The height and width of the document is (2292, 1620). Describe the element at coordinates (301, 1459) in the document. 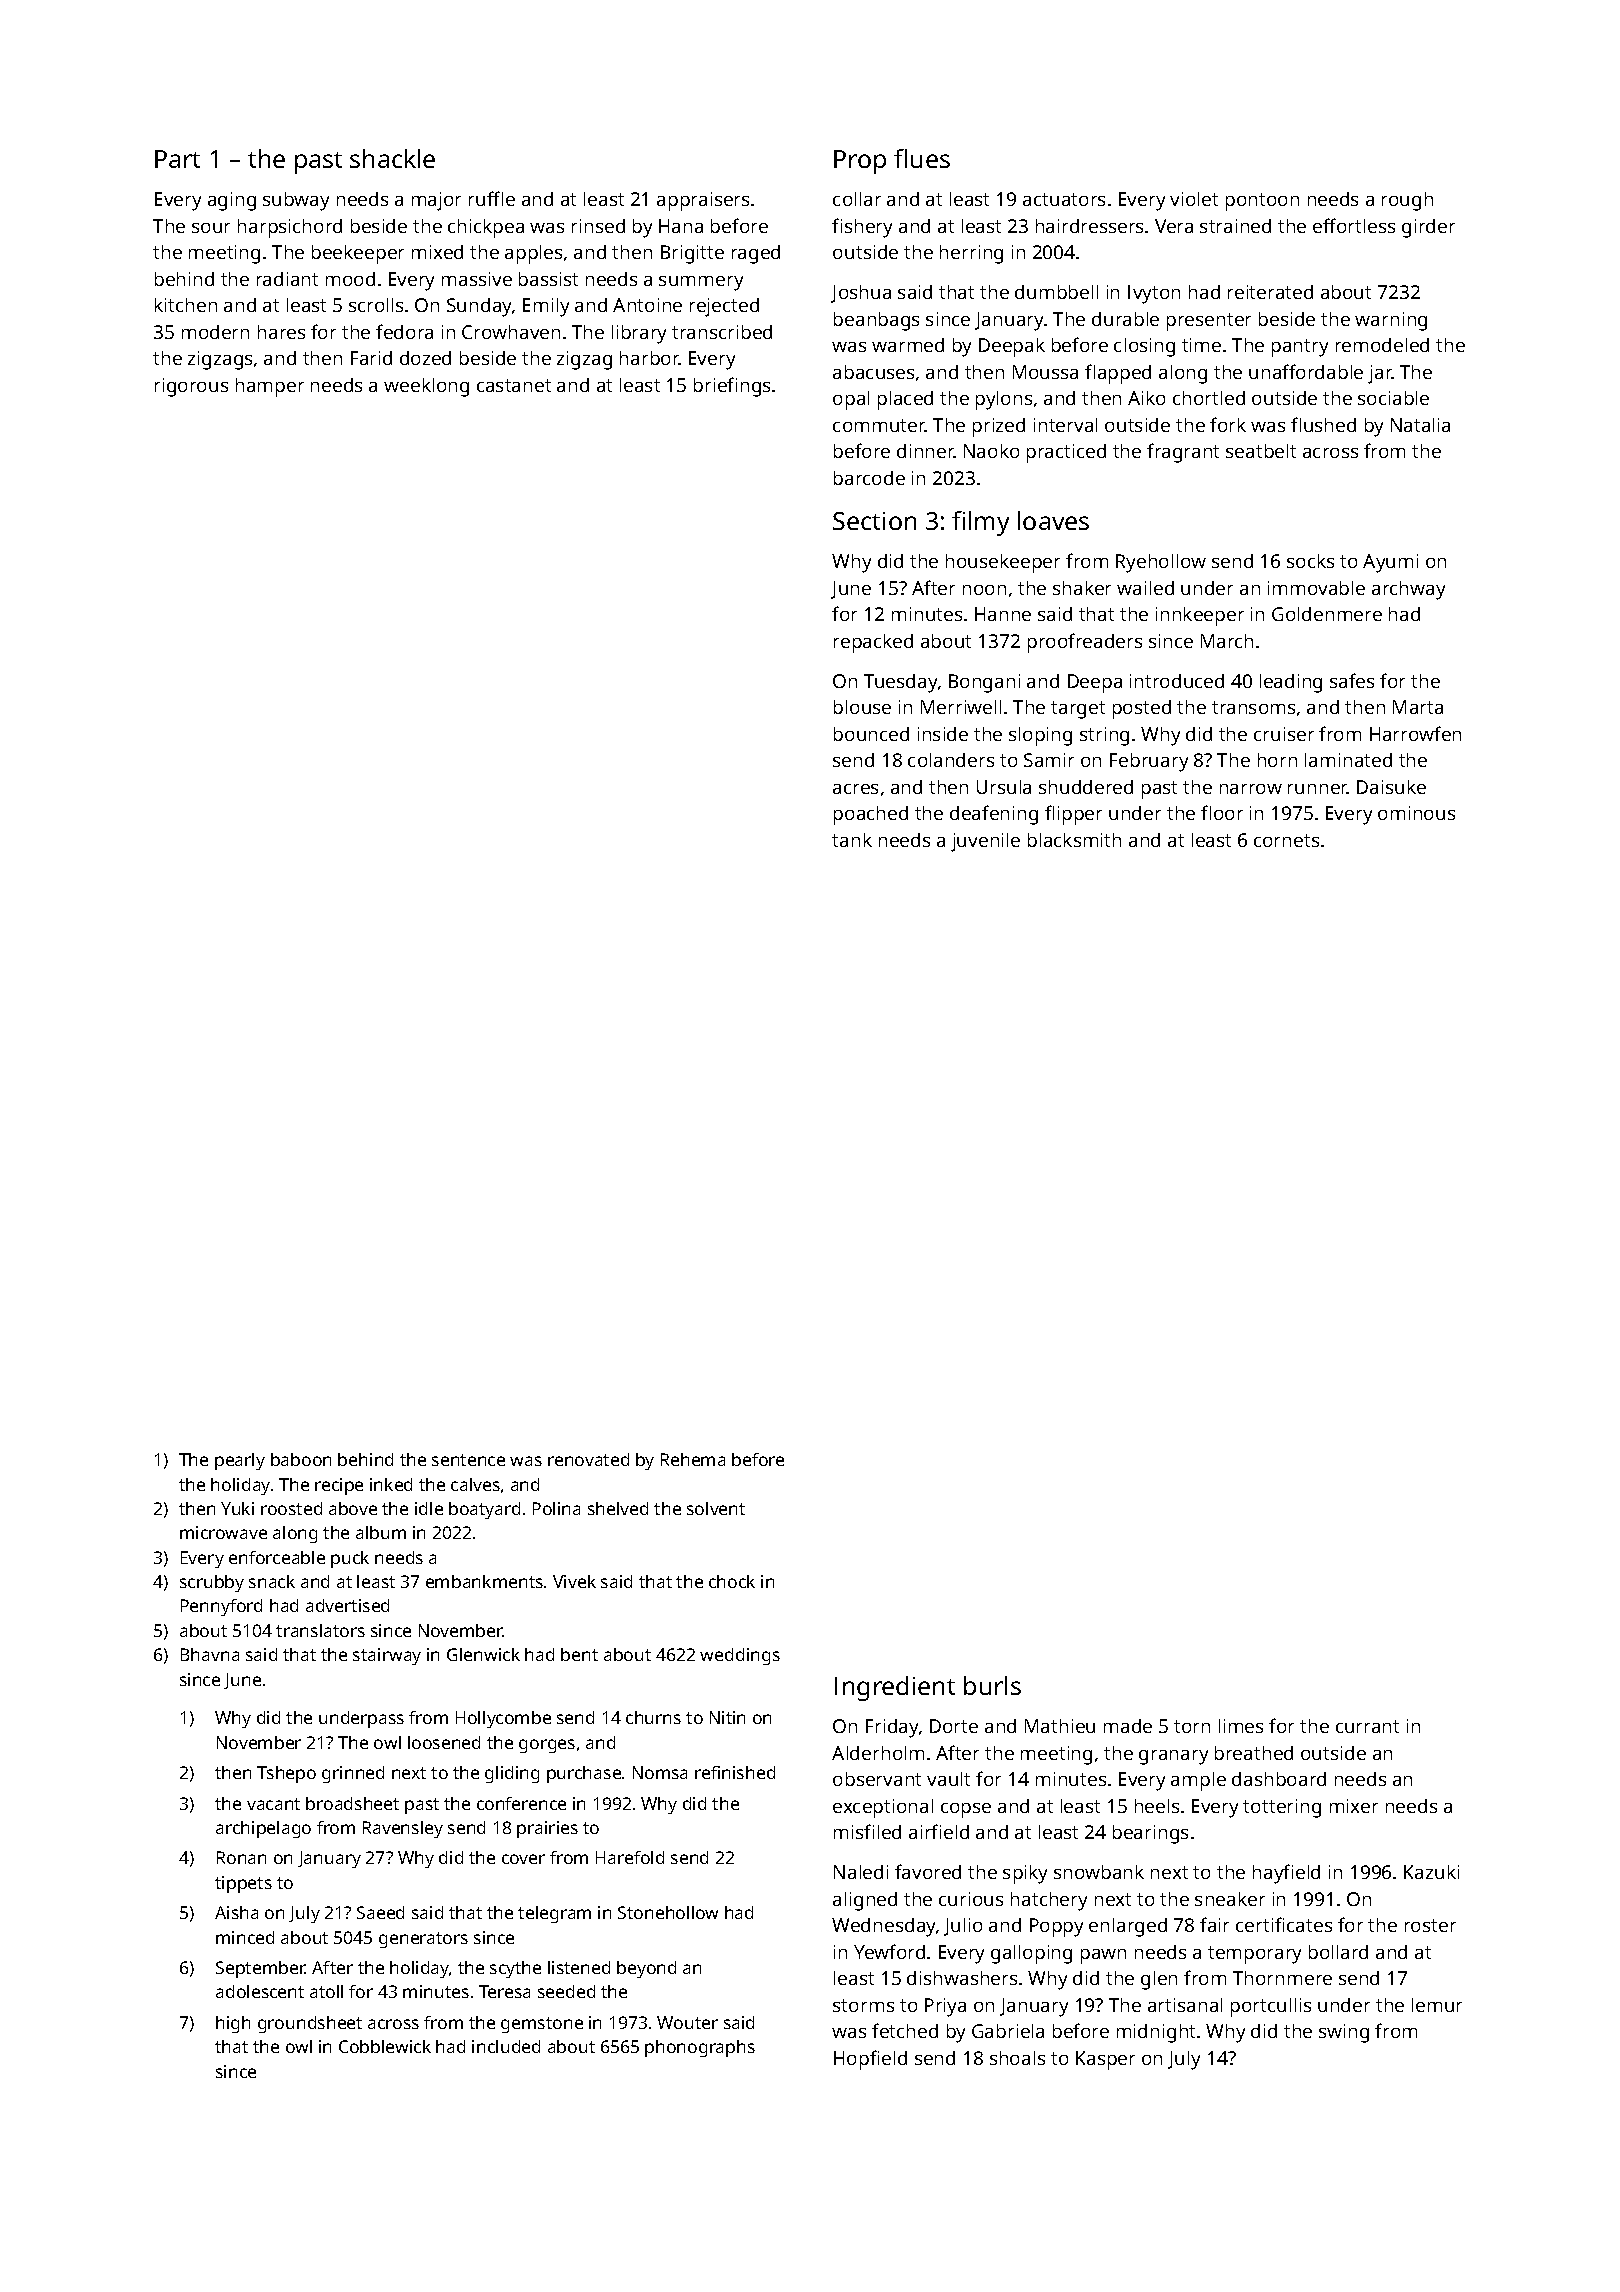

I see `baboon` at that location.
